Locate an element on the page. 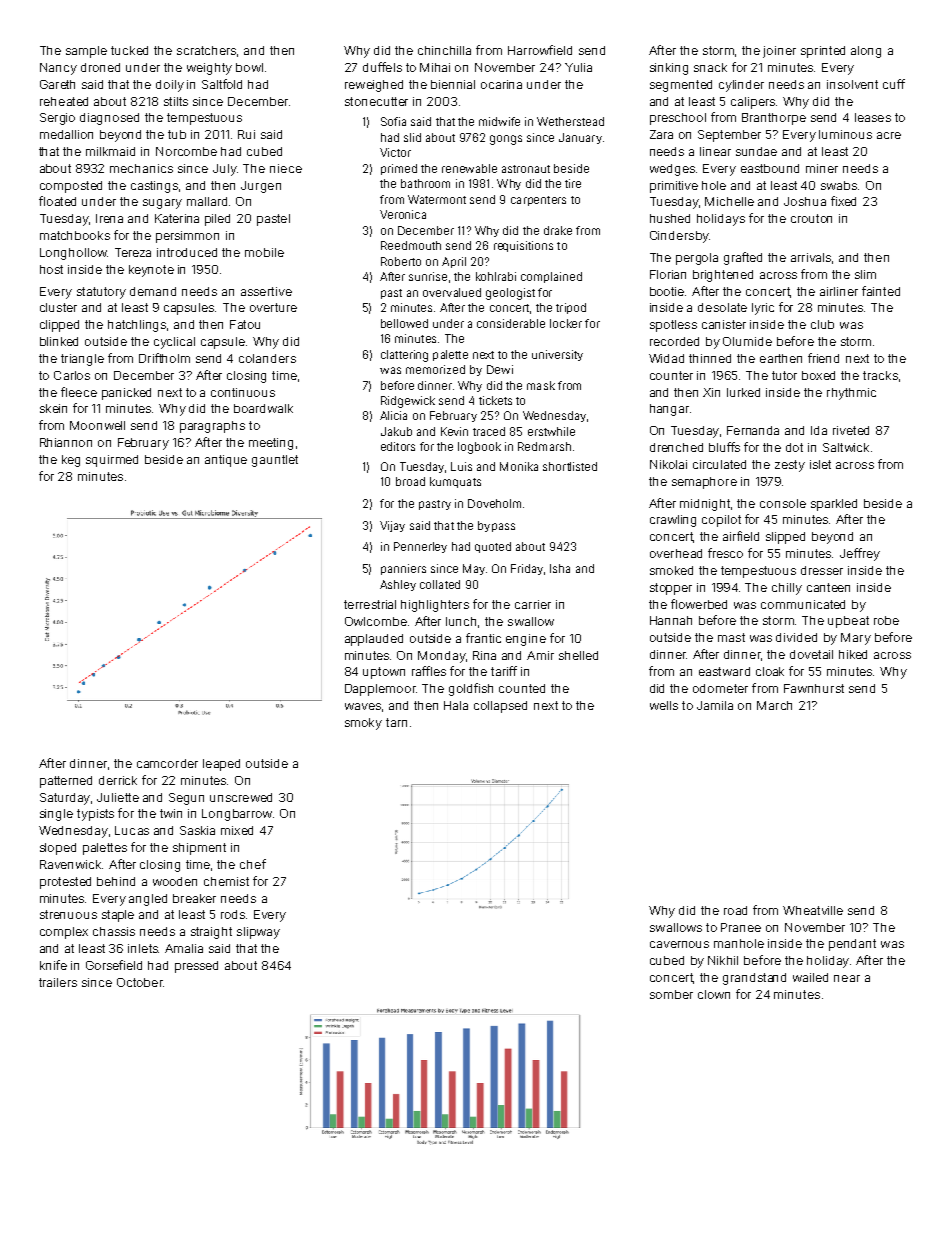  Carlos is located at coordinates (72, 375).
